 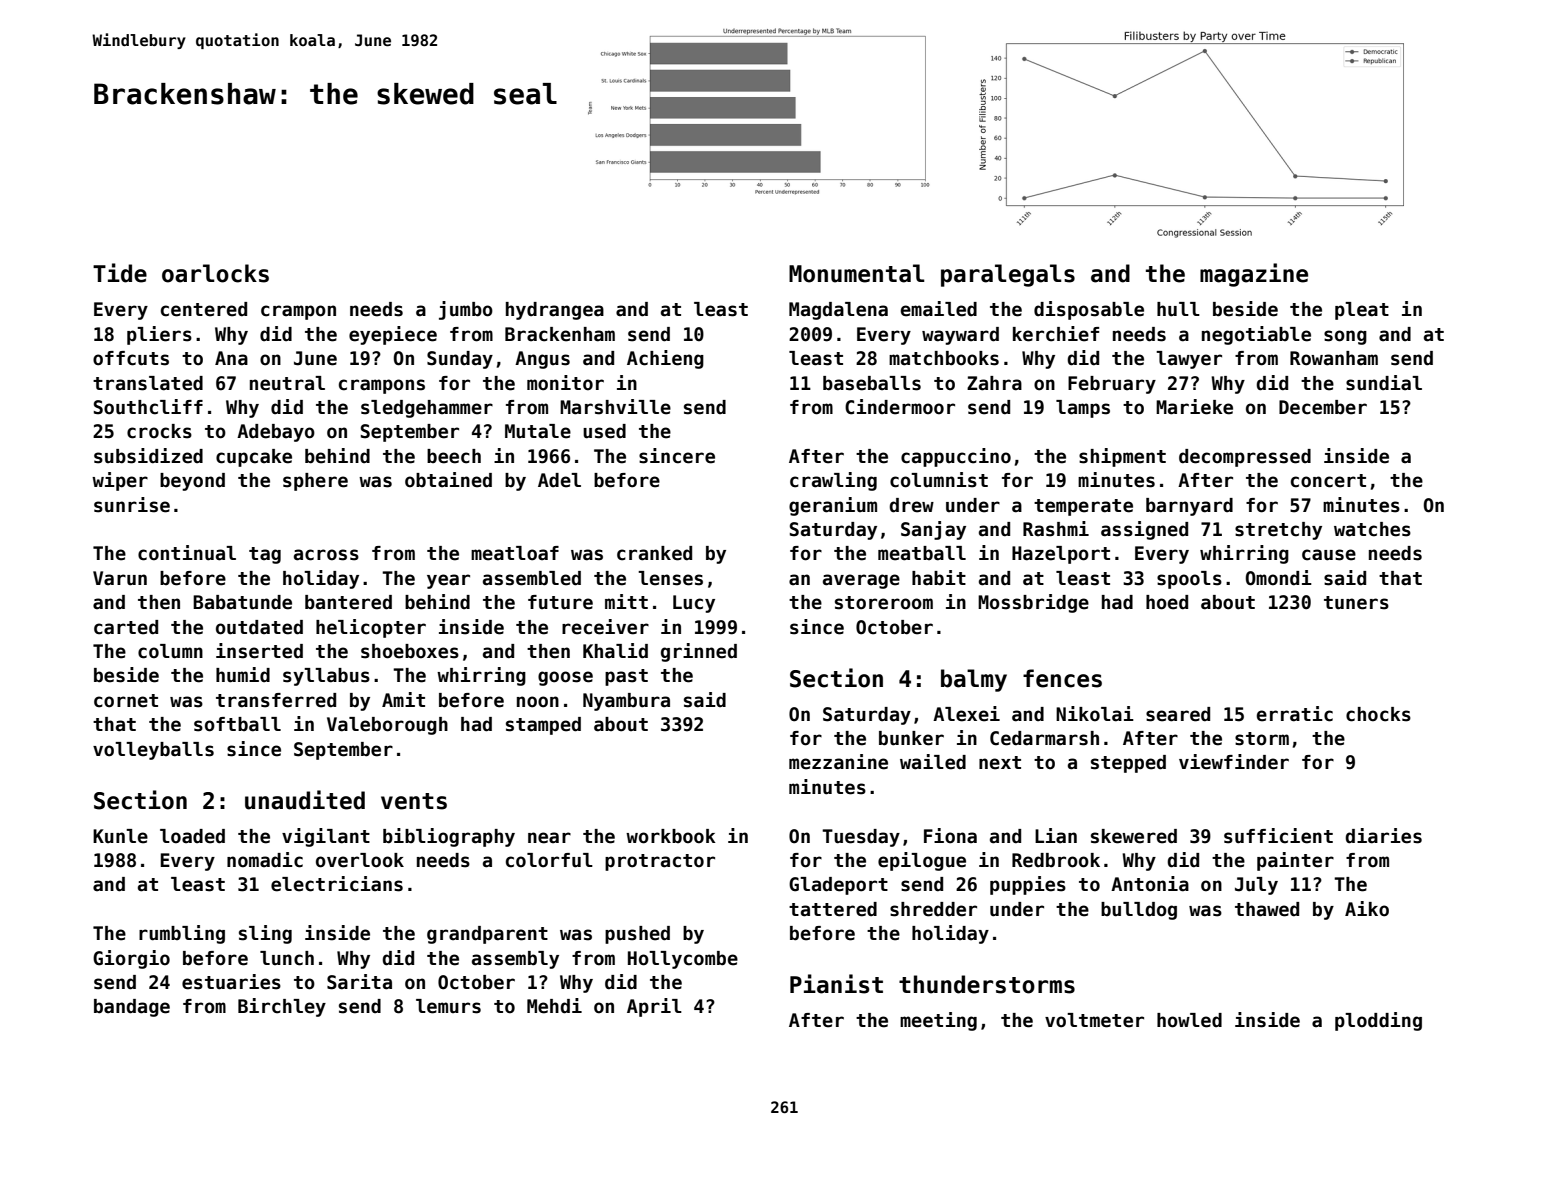 What do you see at coordinates (131, 358) in the screenshot?
I see `offcuts` at bounding box center [131, 358].
